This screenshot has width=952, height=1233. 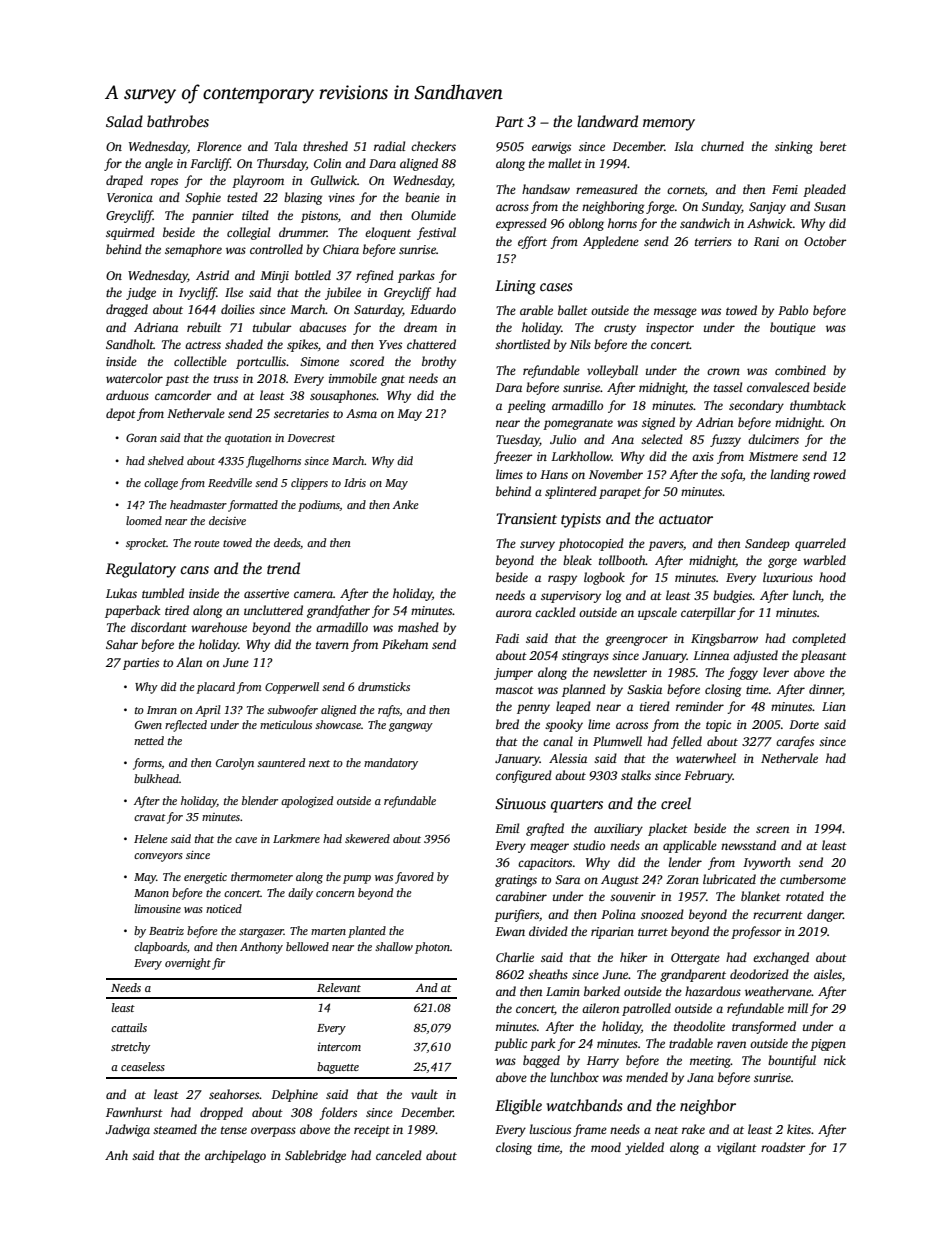 I want to click on secretaries, so click(x=301, y=413).
